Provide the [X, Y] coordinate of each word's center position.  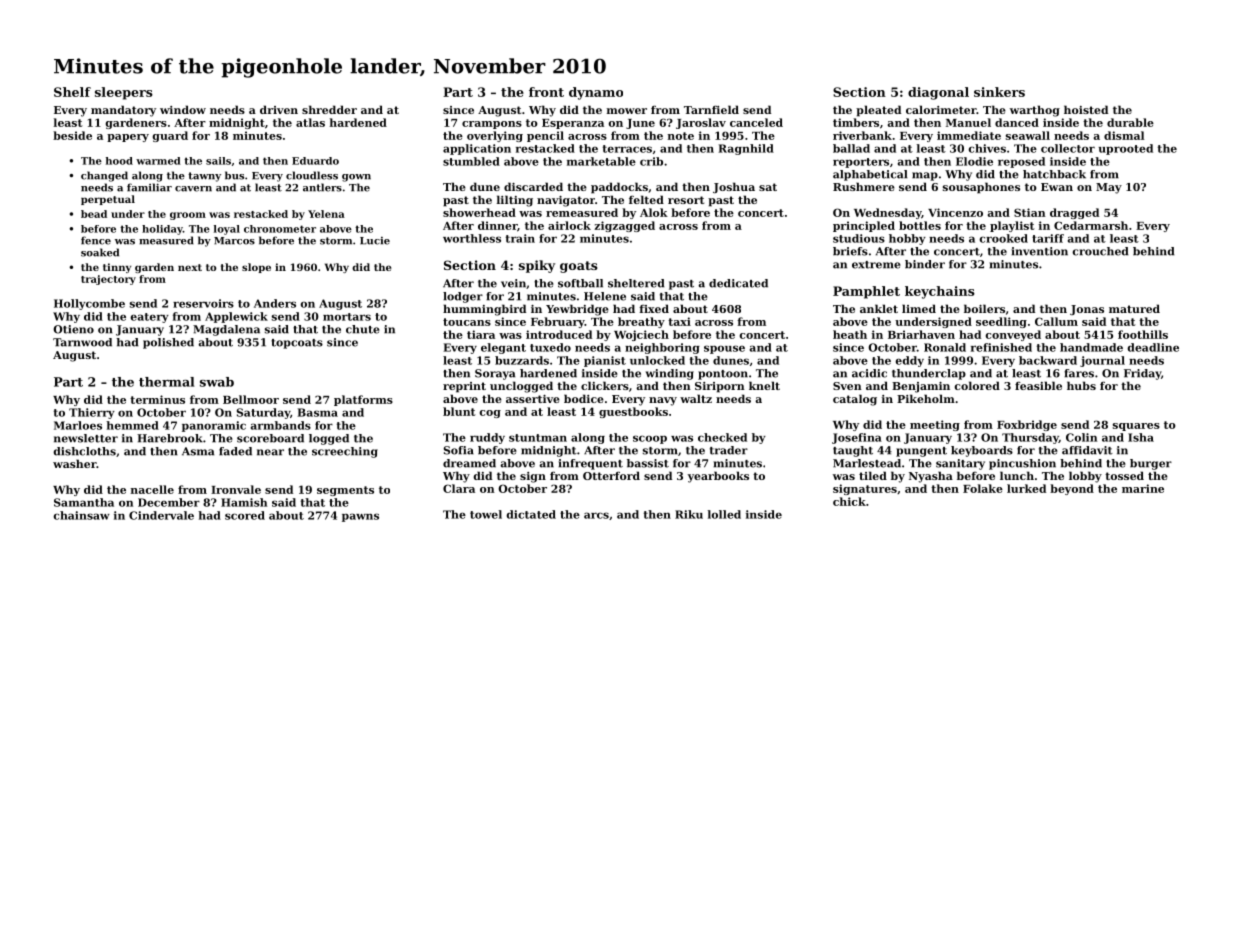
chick [849, 501]
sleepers [124, 93]
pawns [360, 517]
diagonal [938, 93]
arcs [596, 515]
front [546, 92]
